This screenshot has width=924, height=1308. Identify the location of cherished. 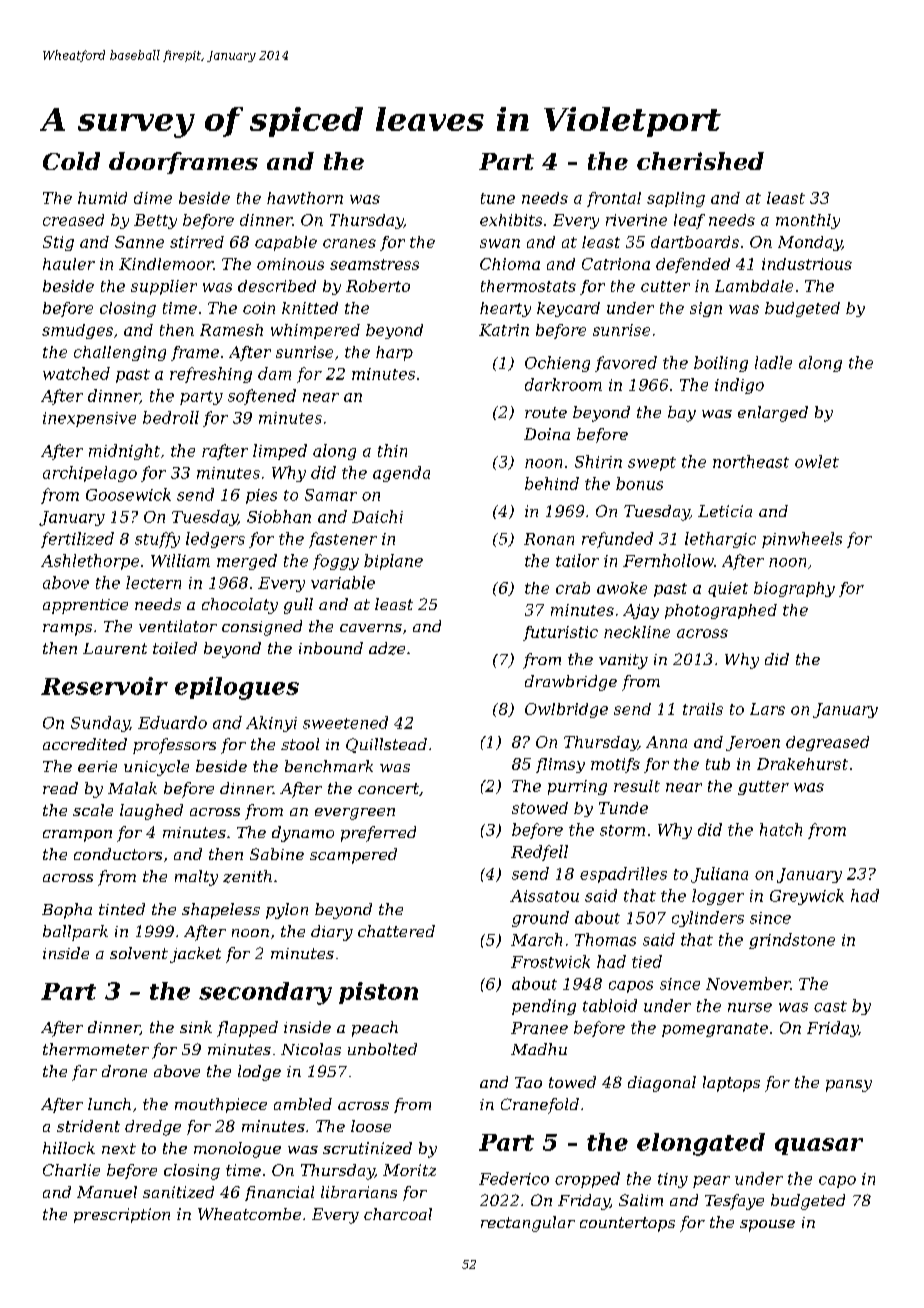
(700, 161).
